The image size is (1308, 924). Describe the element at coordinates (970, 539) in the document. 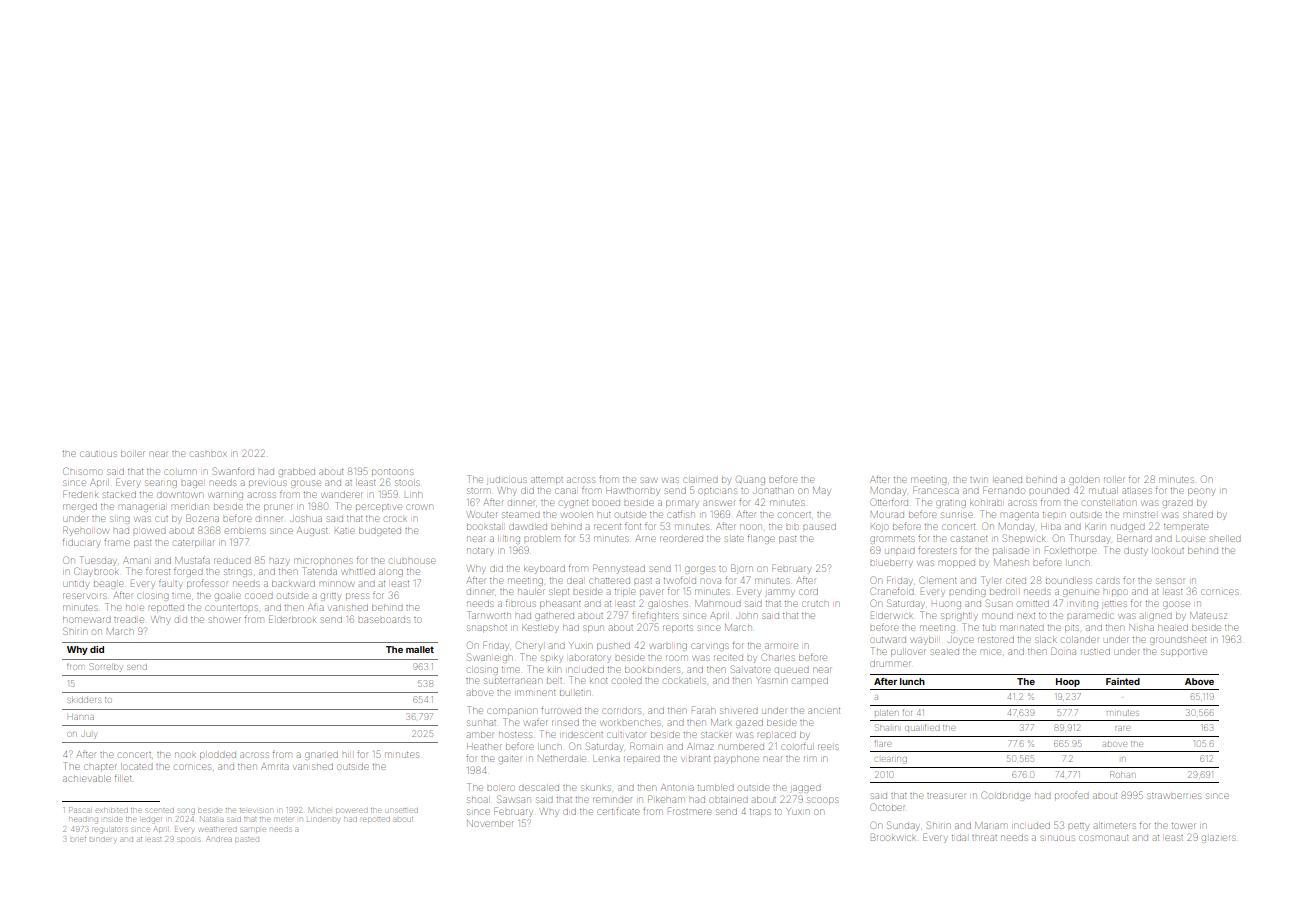

I see `castanet` at that location.
